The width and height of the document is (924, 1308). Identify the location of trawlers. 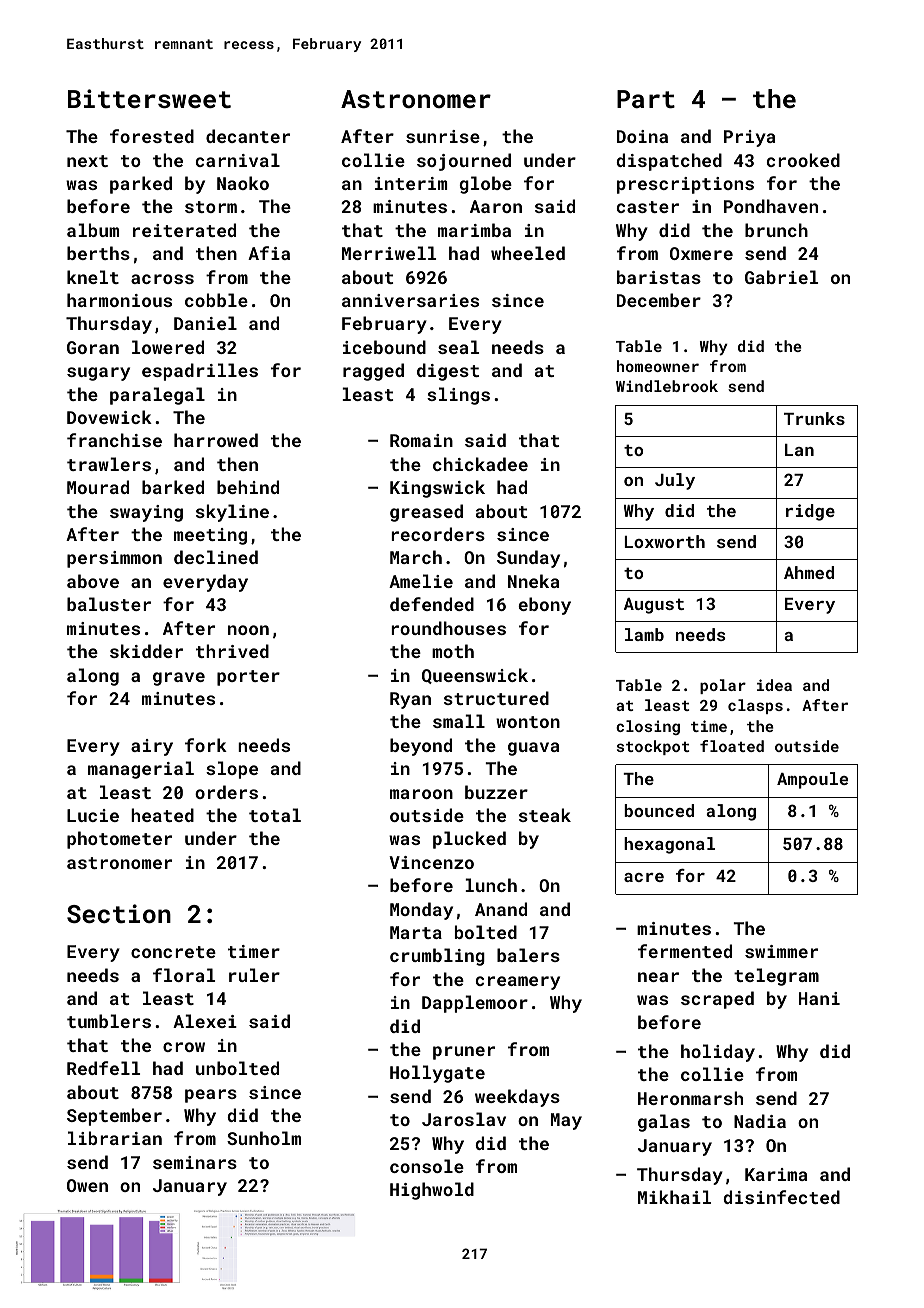
(109, 464).
